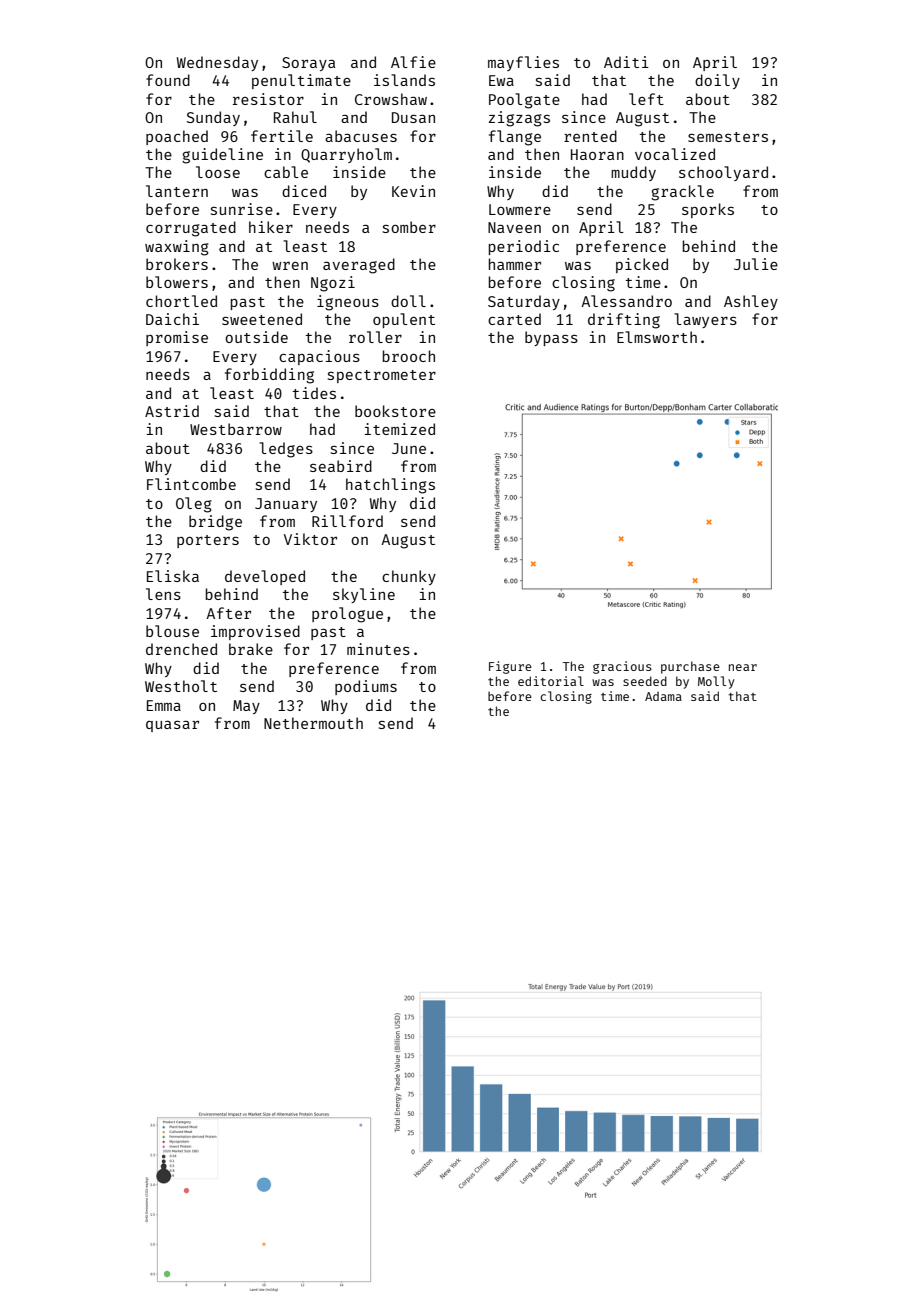 The width and height of the screenshot is (924, 1314). I want to click on quasar, so click(172, 726).
